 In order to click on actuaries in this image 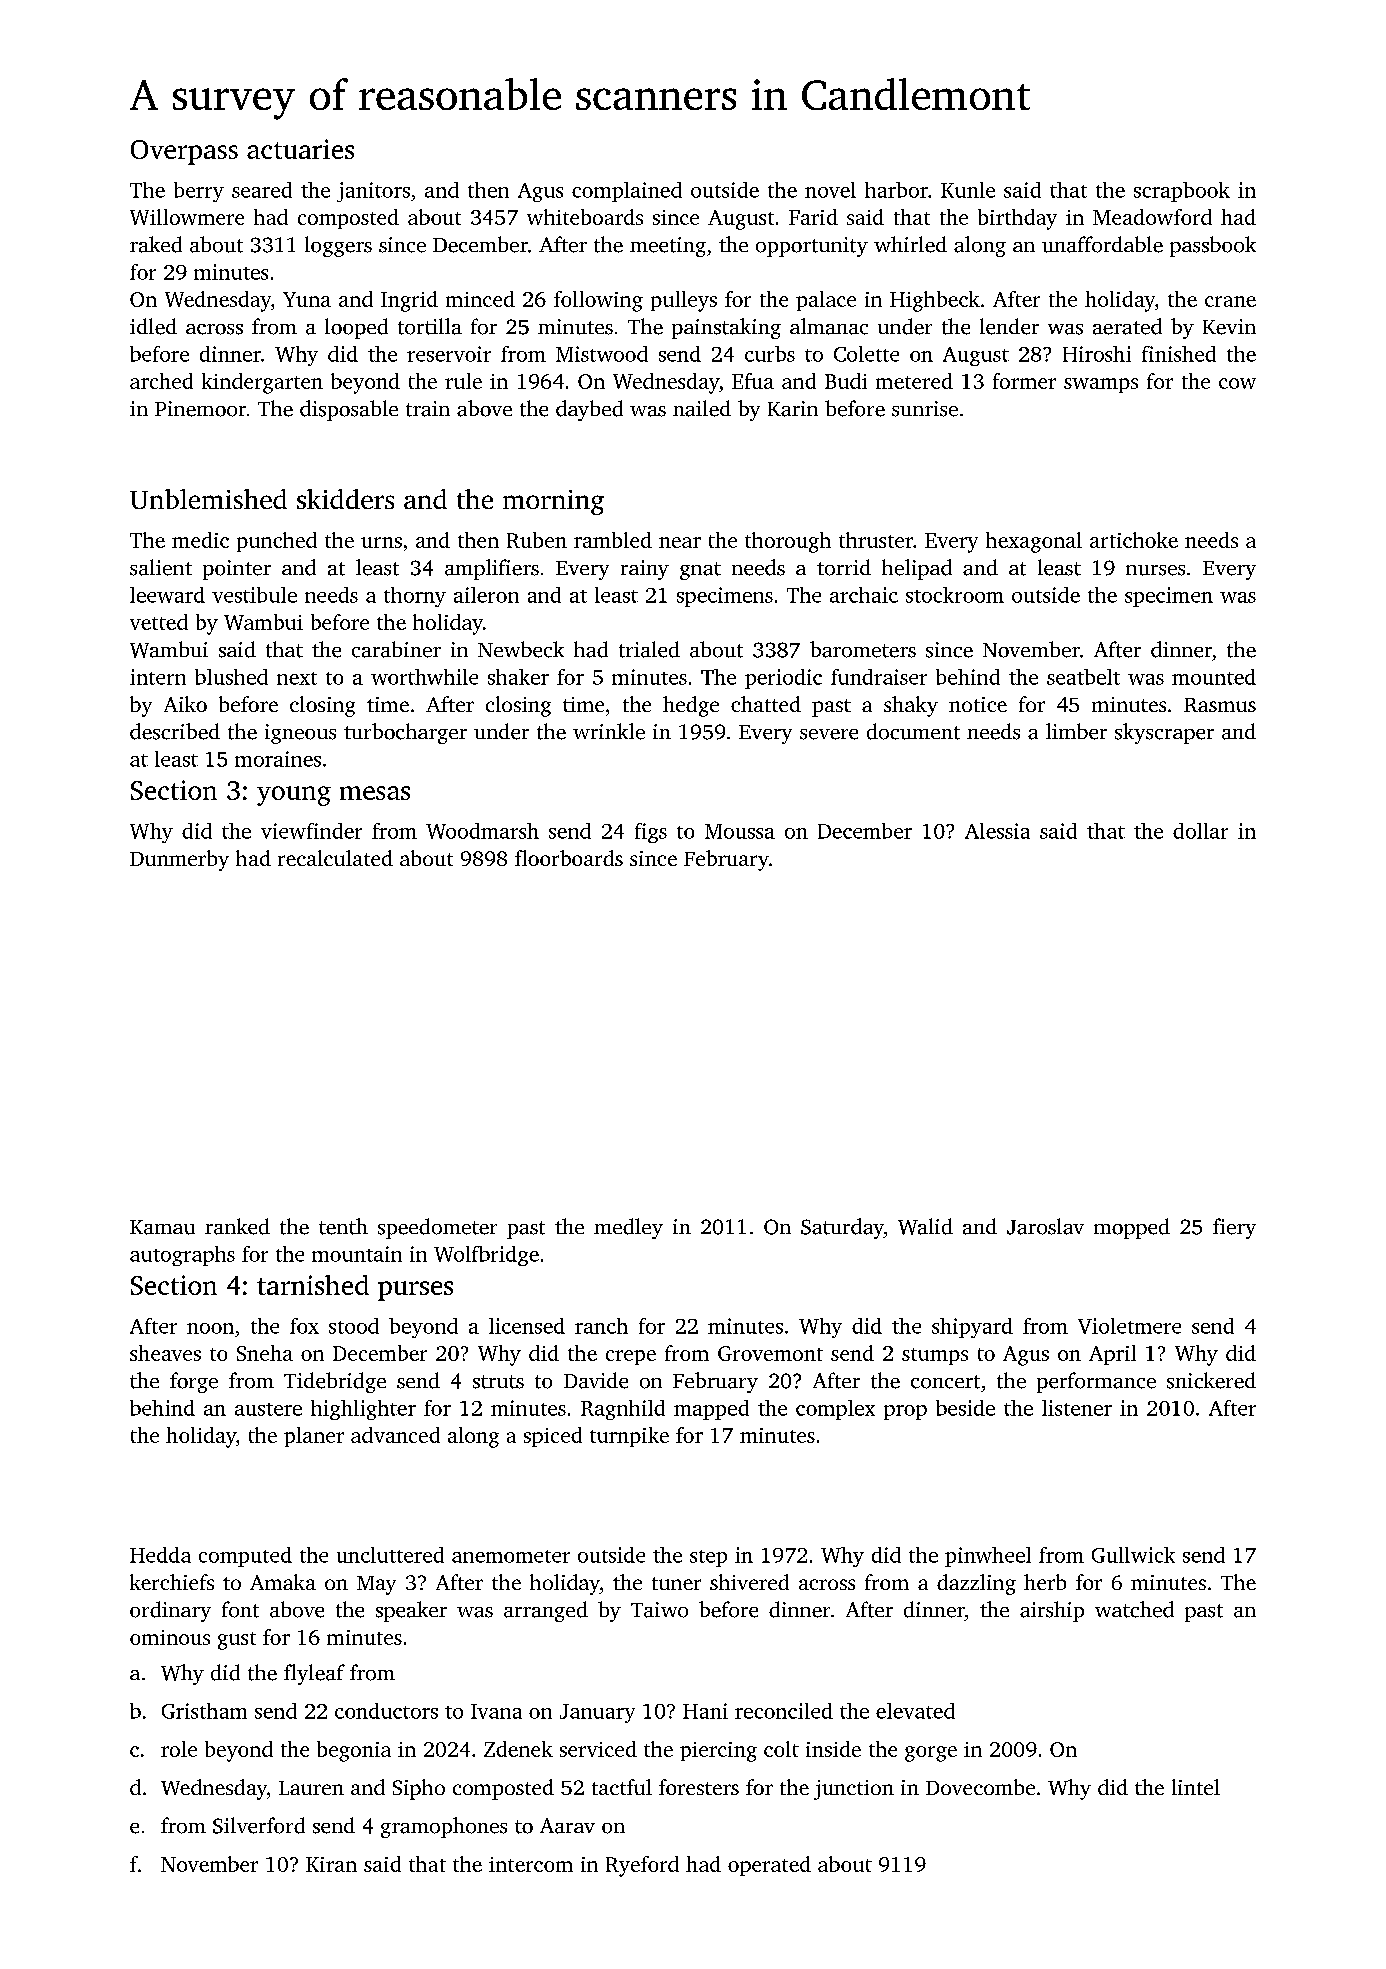, I will do `click(300, 149)`.
